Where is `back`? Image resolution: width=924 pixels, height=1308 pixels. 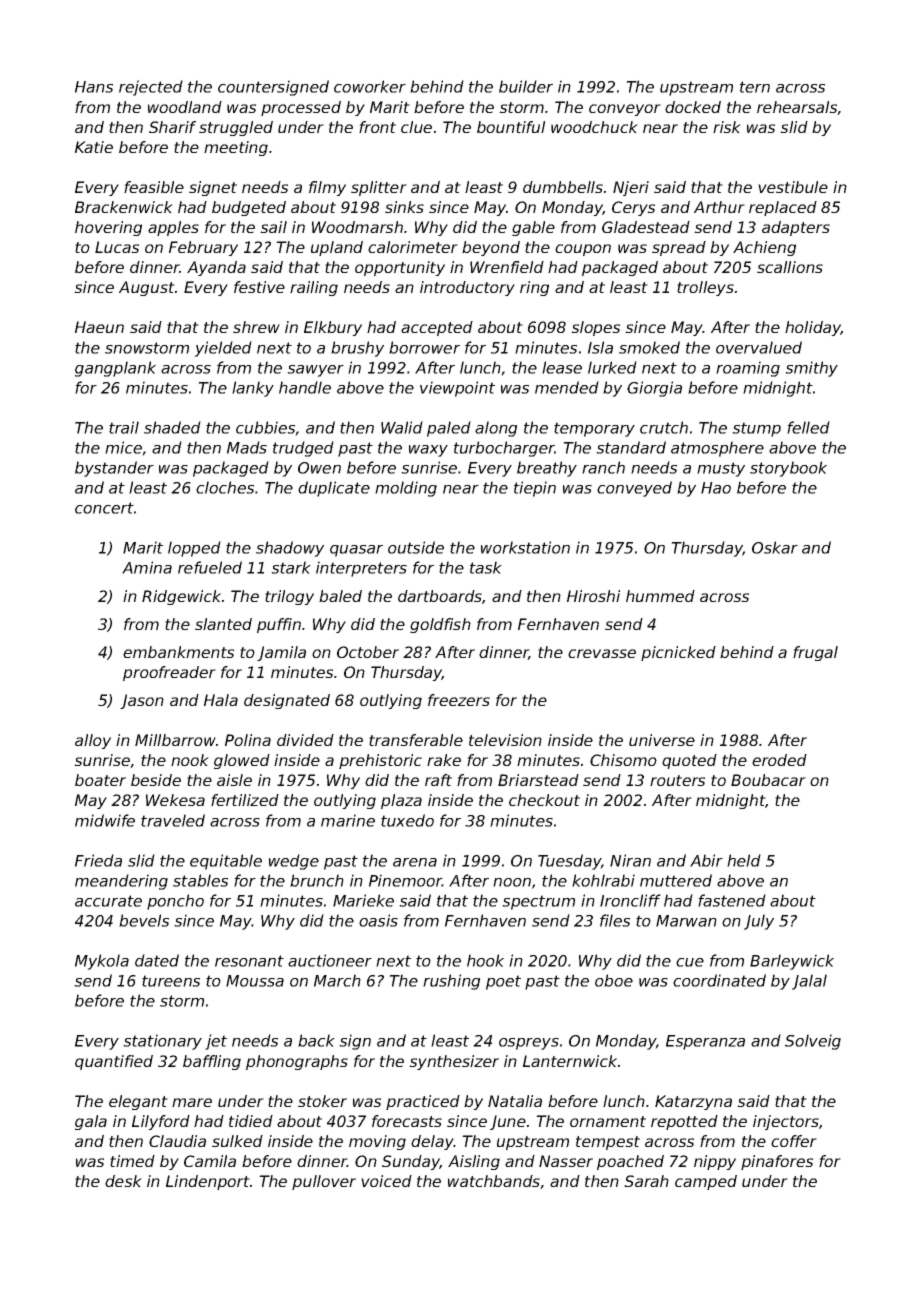 back is located at coordinates (316, 1040).
